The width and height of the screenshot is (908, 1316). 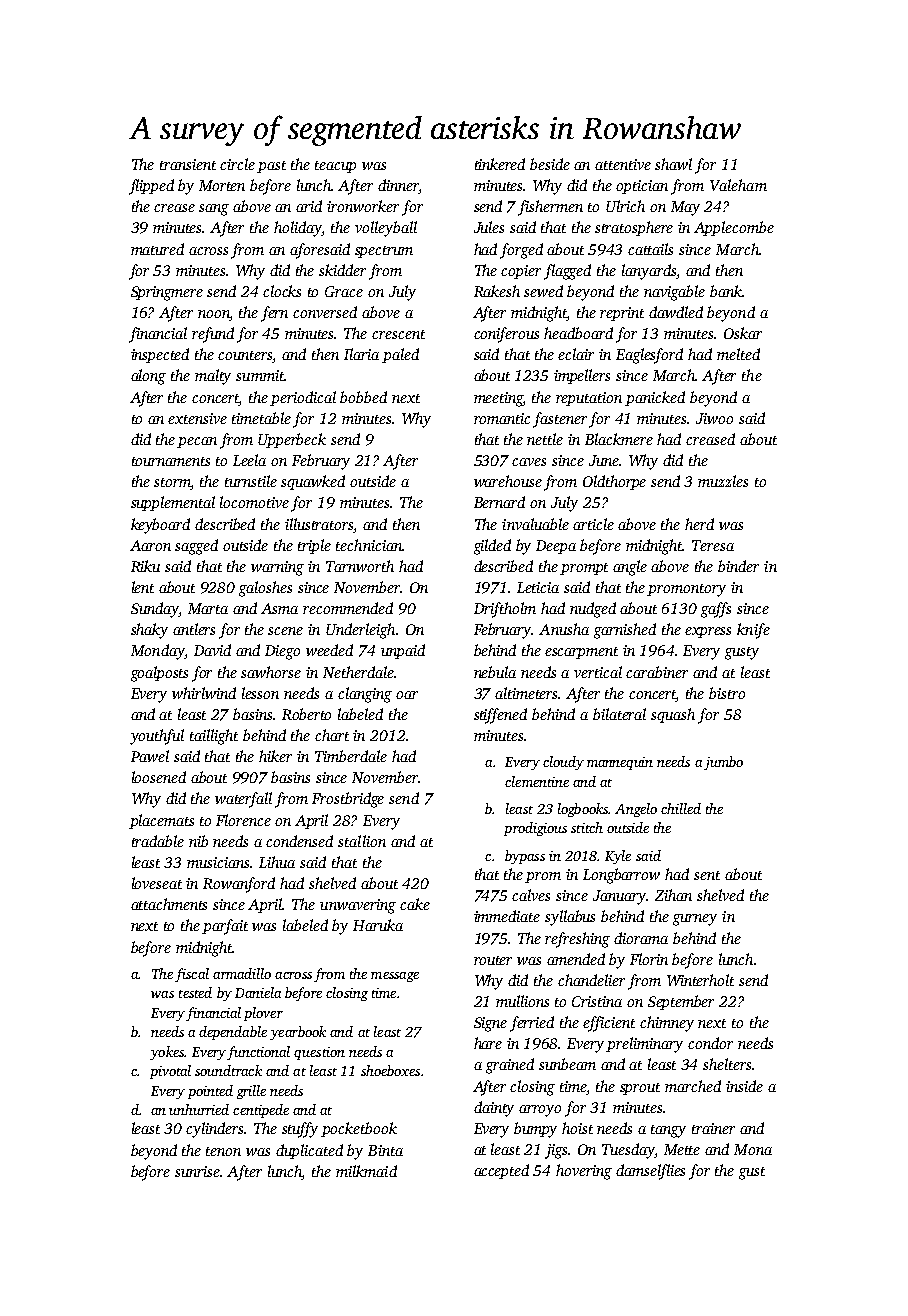 What do you see at coordinates (365, 695) in the screenshot?
I see `clanging` at bounding box center [365, 695].
